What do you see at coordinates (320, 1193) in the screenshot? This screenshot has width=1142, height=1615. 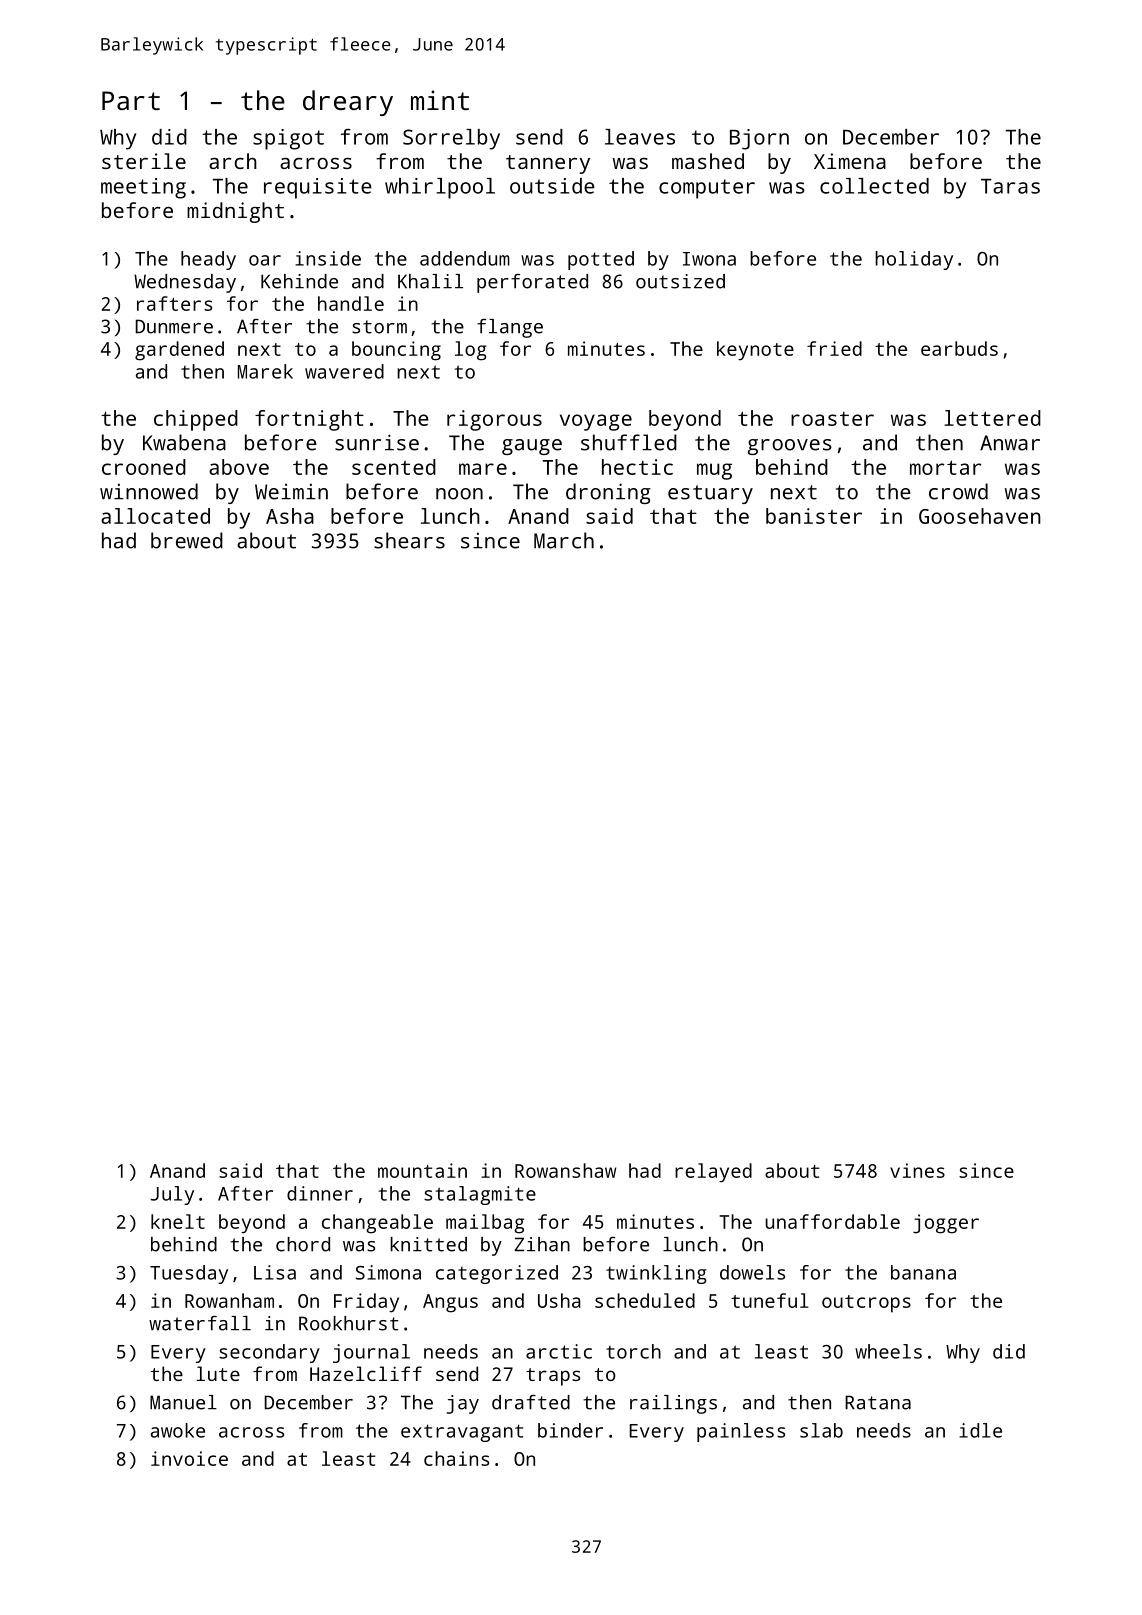 I see `dinner` at bounding box center [320, 1193].
